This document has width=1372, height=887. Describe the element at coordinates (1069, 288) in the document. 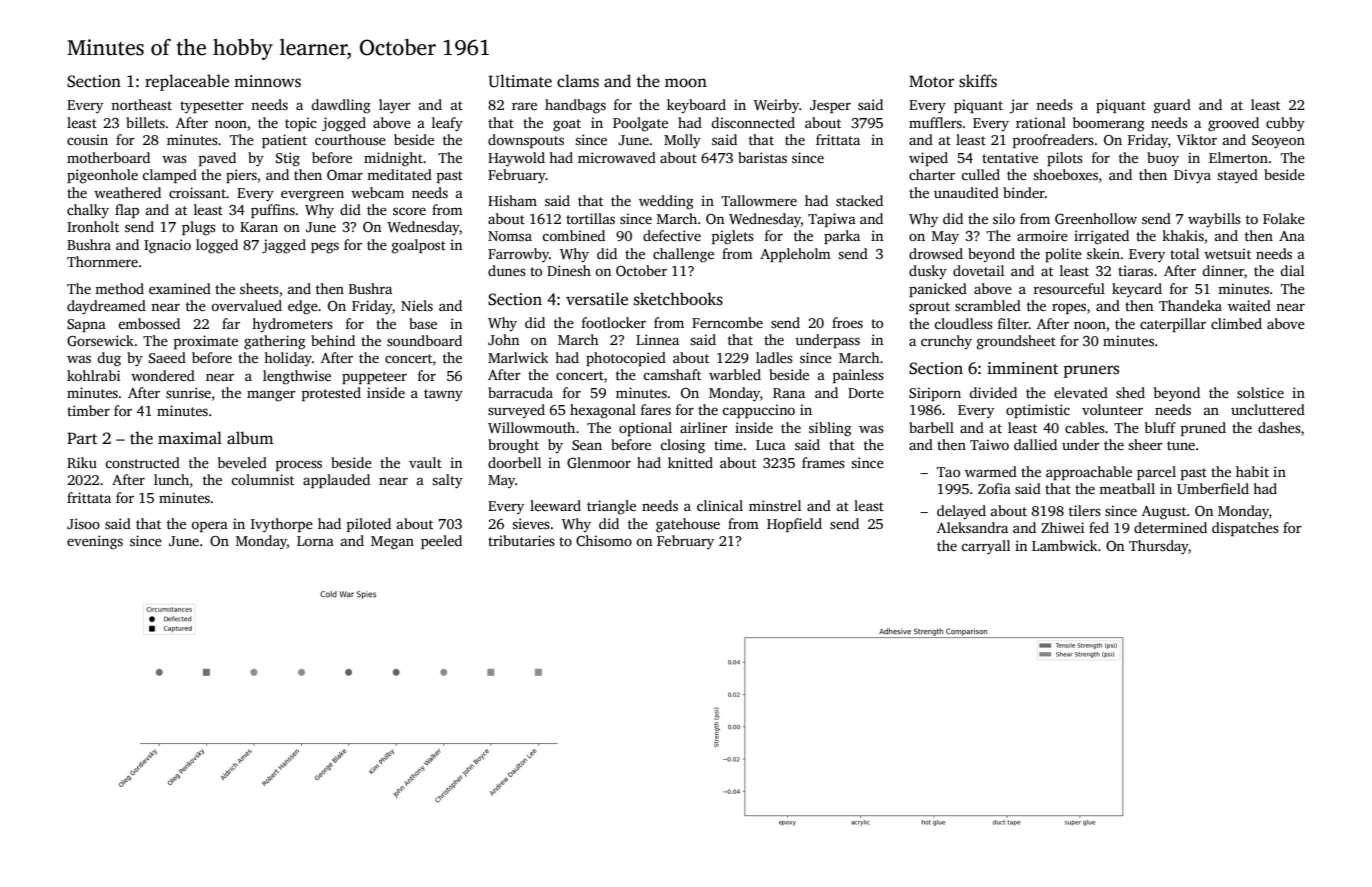

I see `resourceful` at that location.
